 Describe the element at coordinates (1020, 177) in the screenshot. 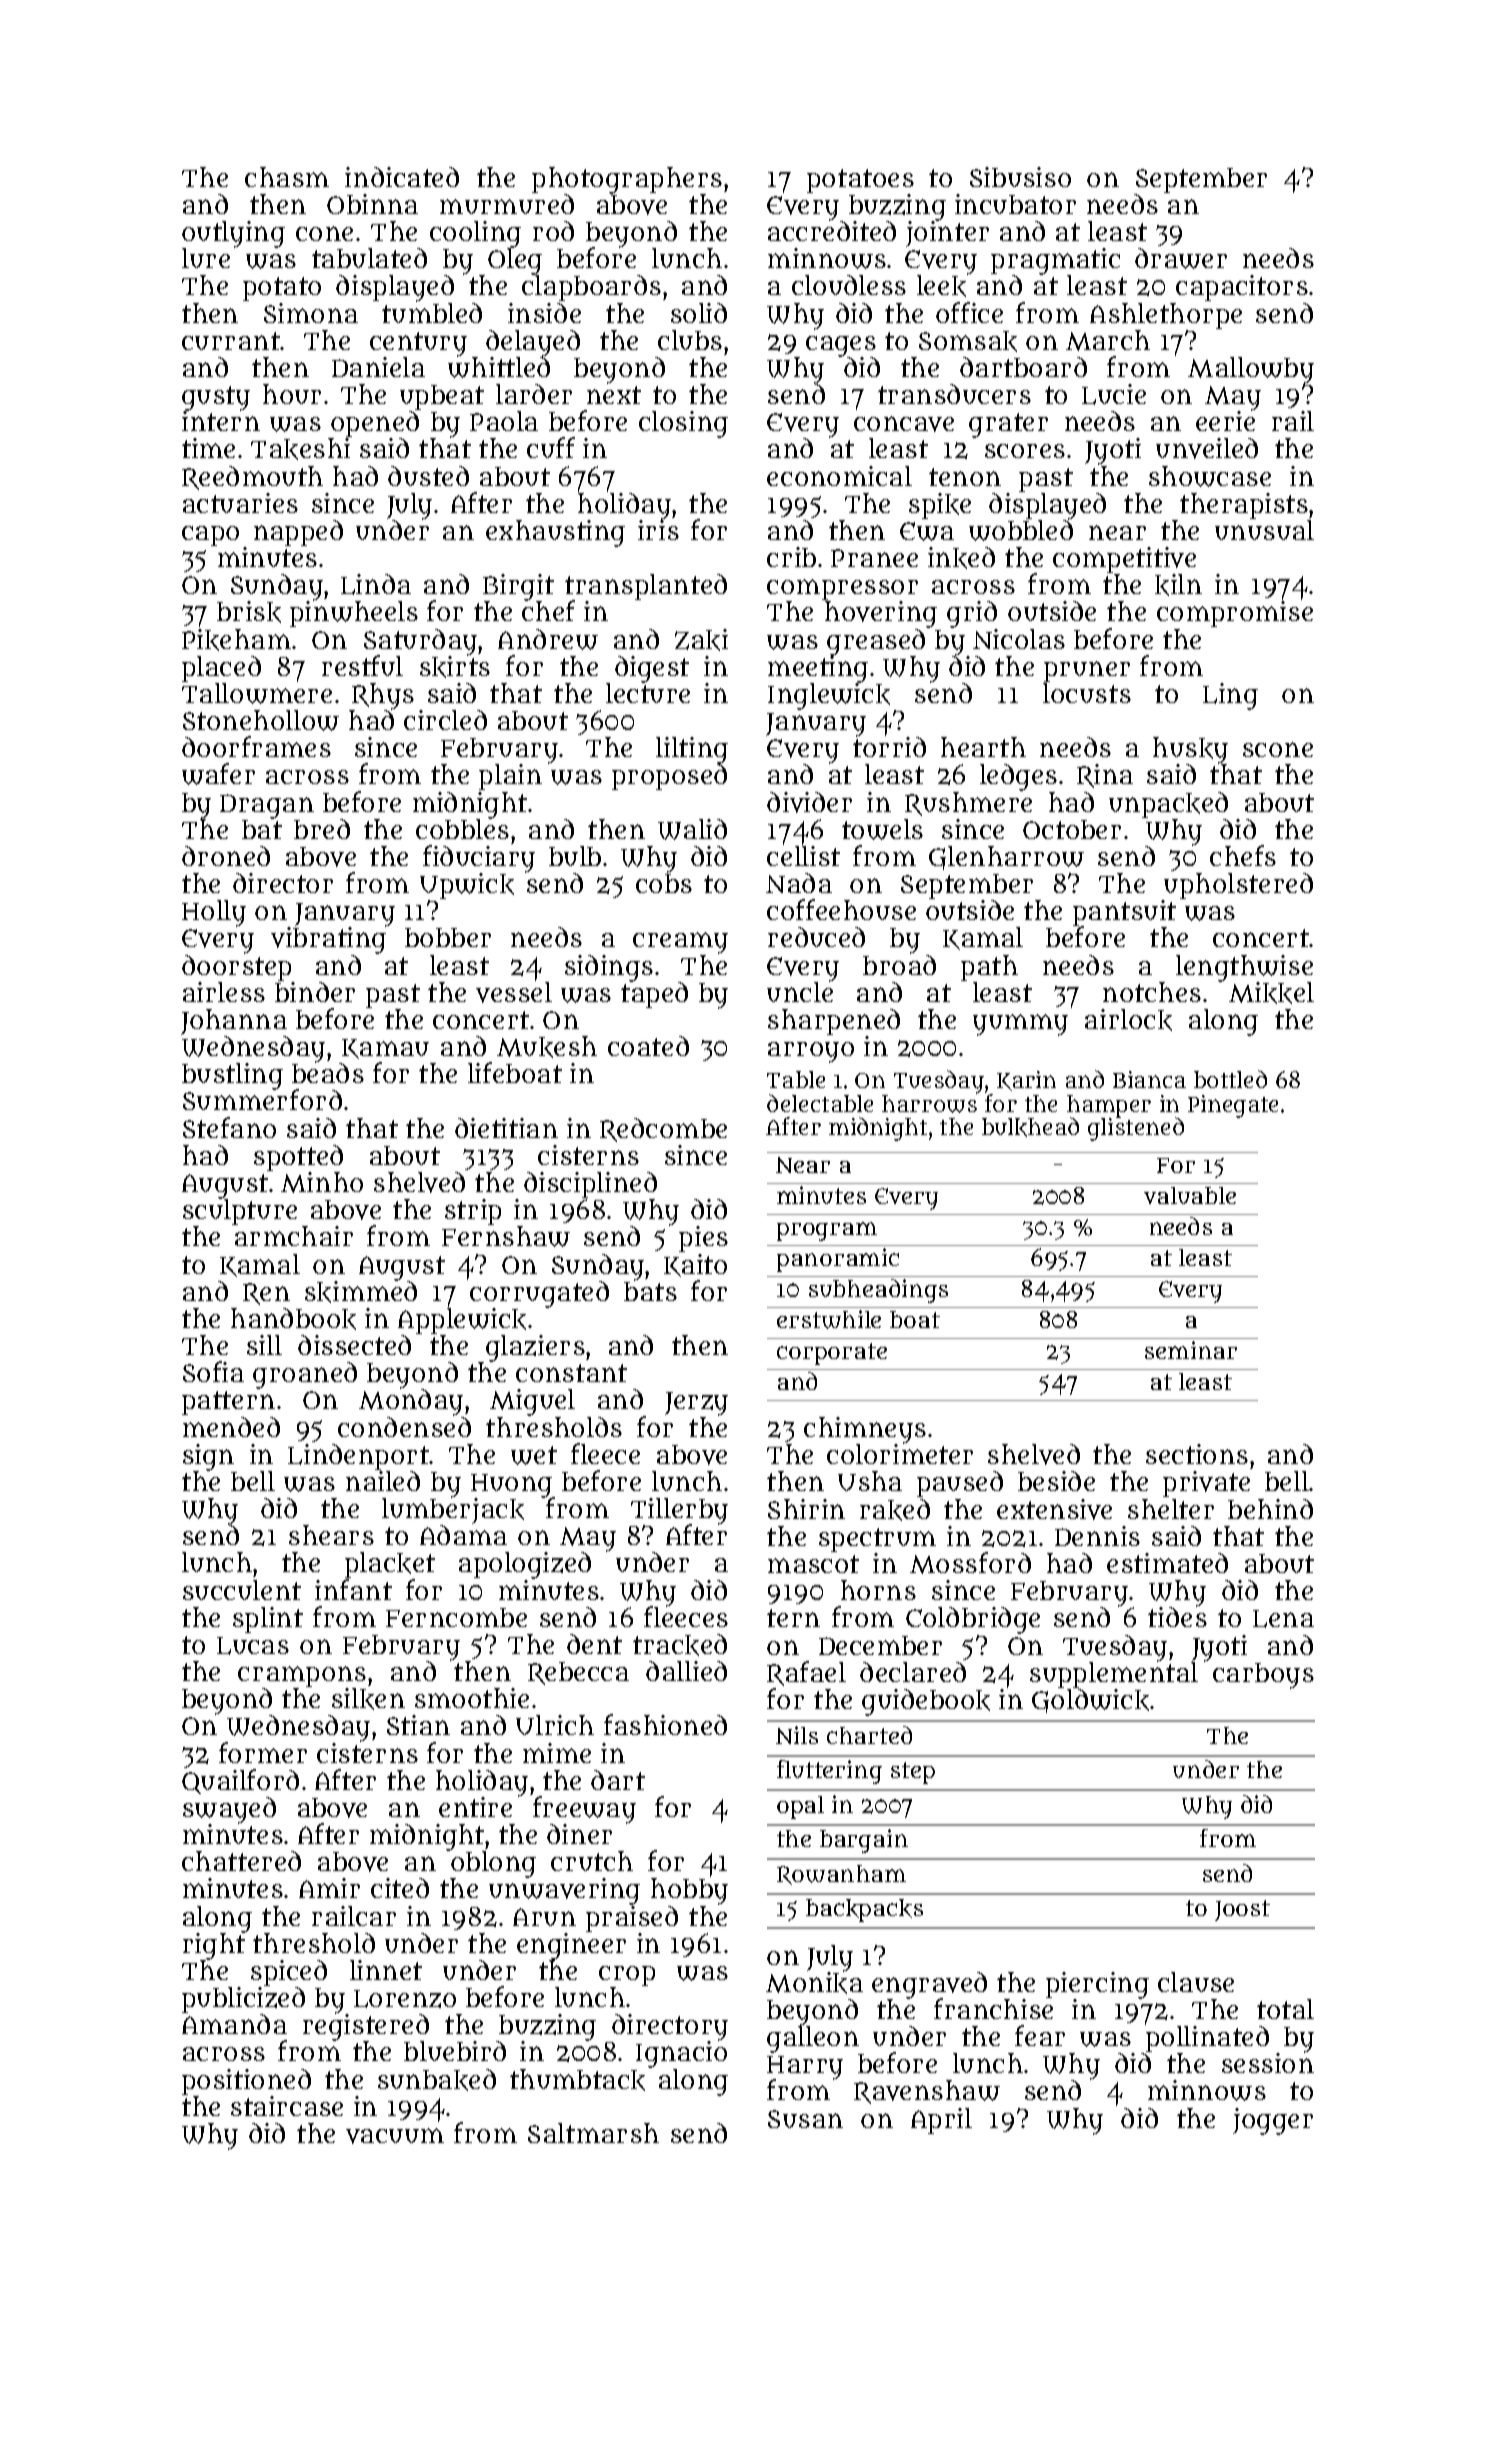

I see `Sibusiso` at that location.
